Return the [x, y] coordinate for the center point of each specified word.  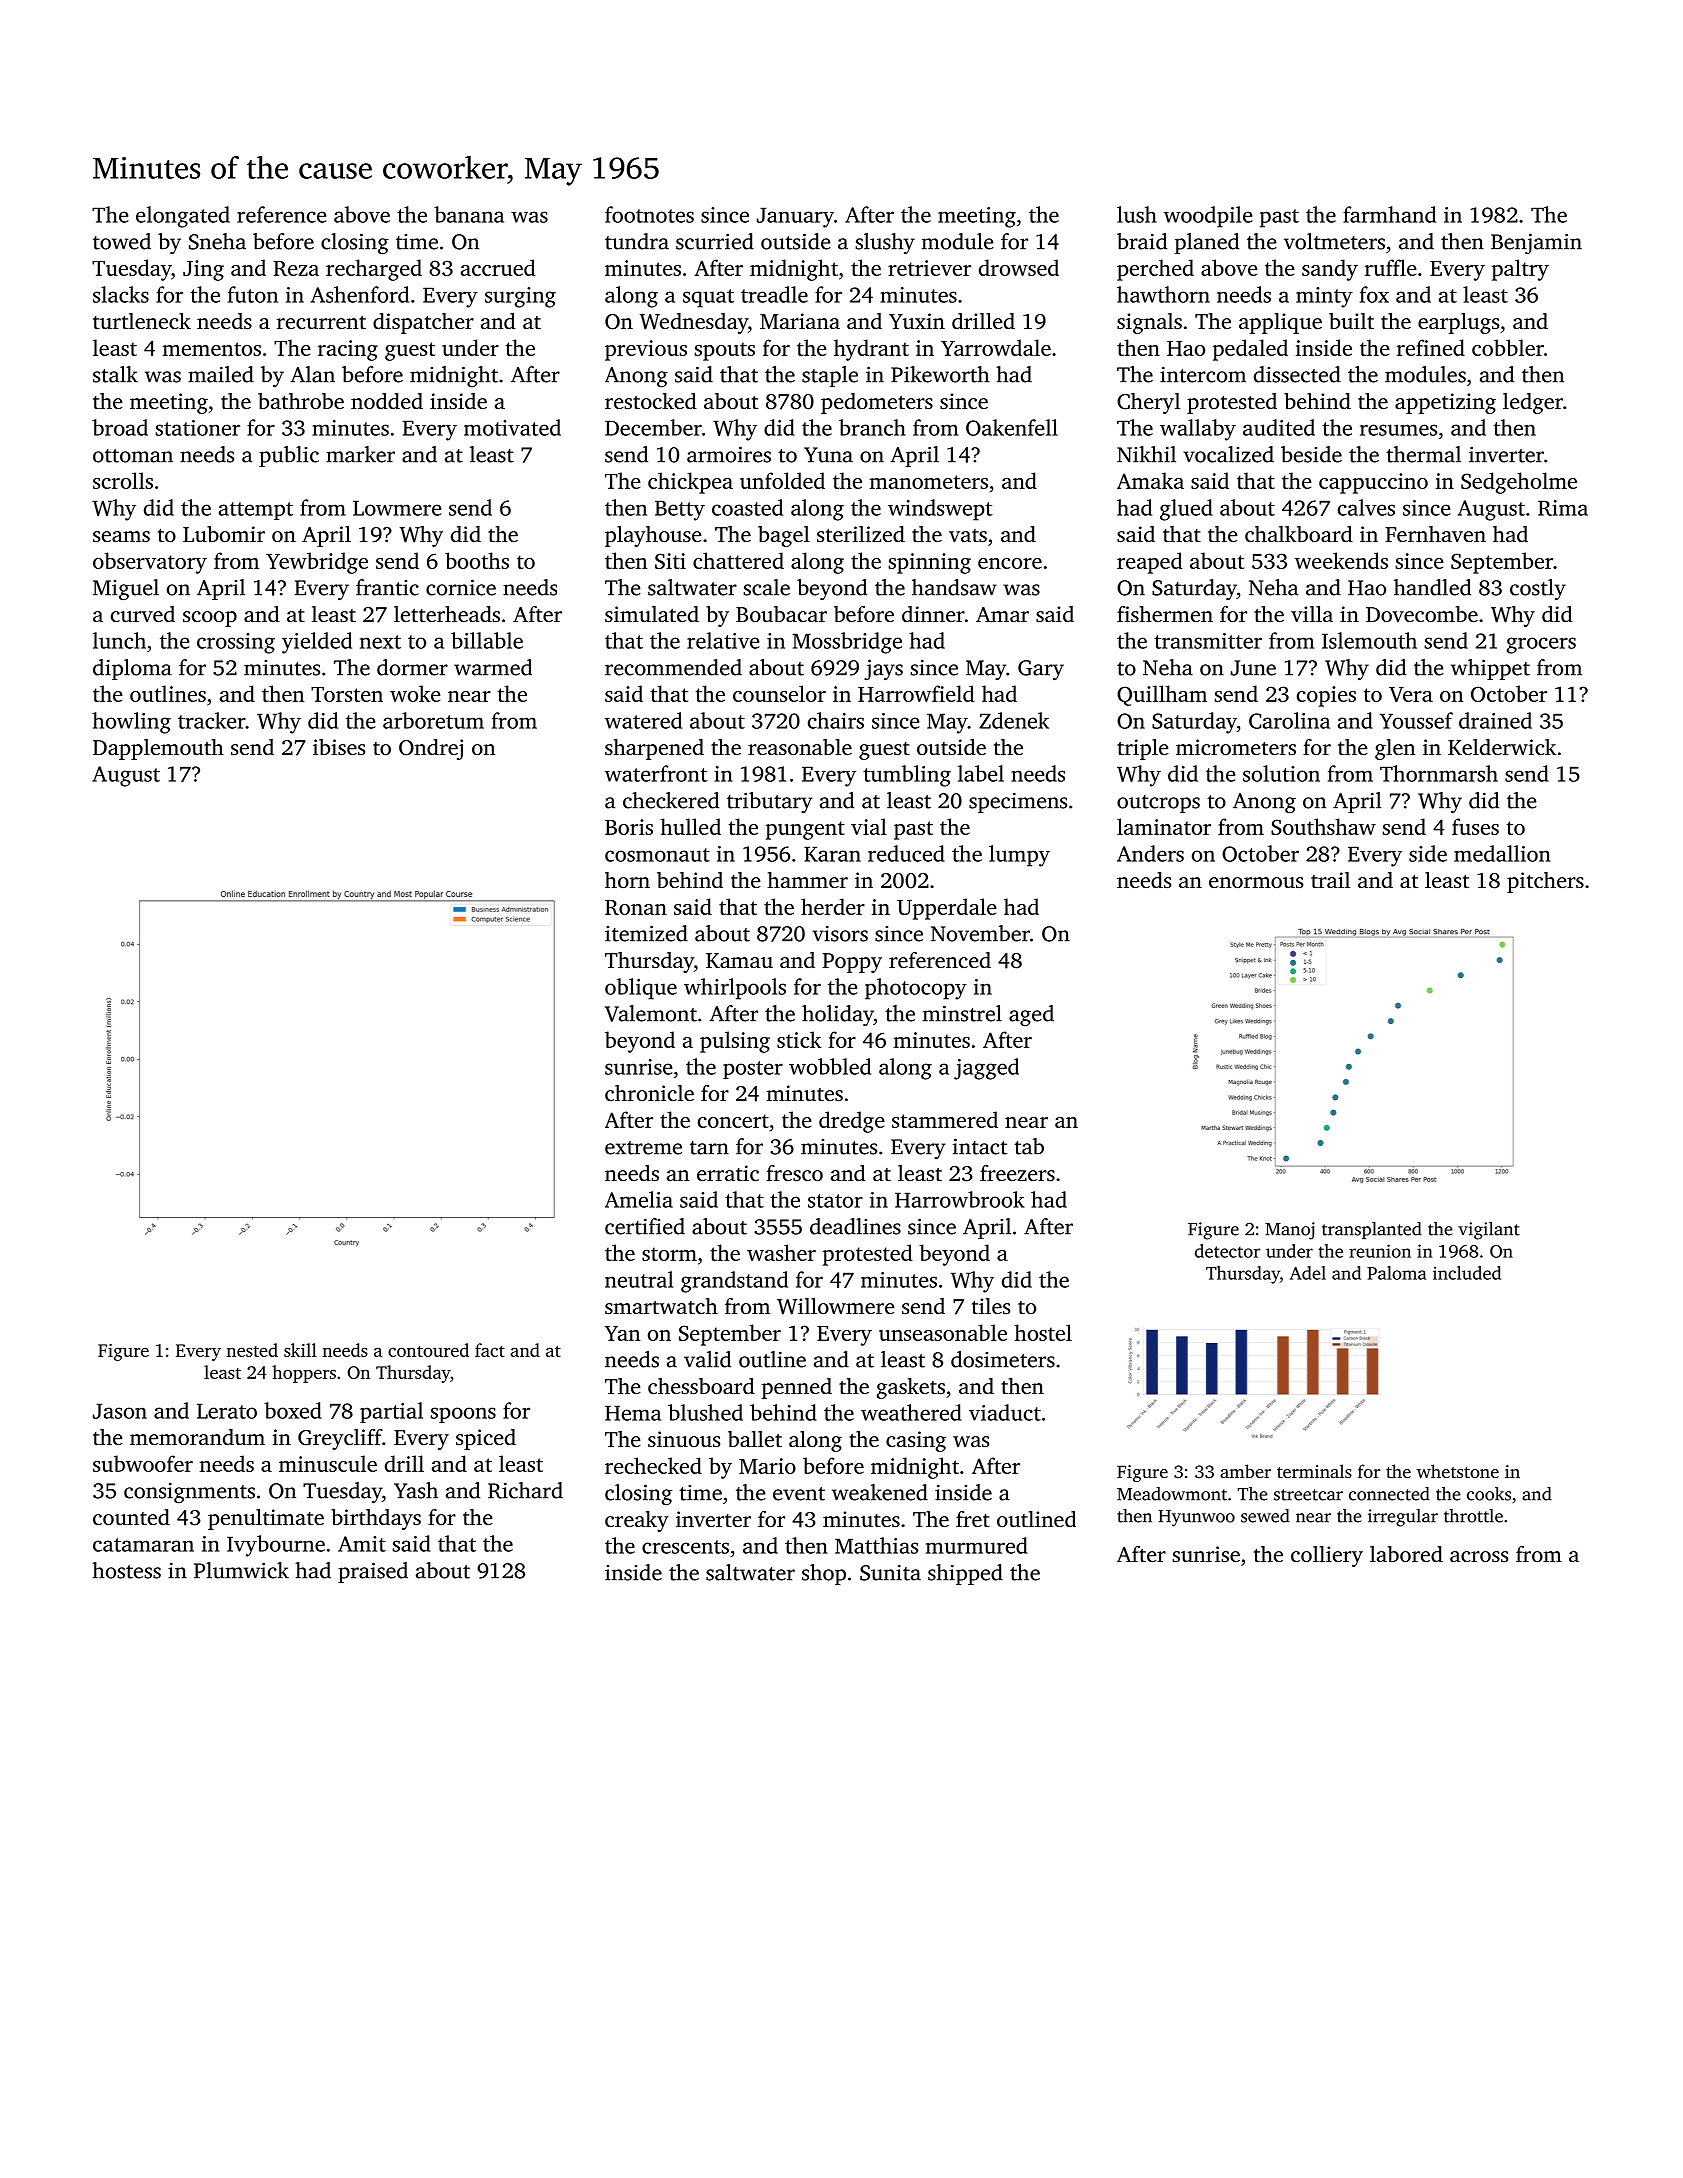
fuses [1475, 826]
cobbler [1508, 347]
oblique [641, 989]
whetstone [1458, 1471]
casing [916, 1441]
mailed [221, 374]
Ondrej [431, 749]
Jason [120, 1411]
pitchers [1545, 882]
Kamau [739, 960]
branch [872, 427]
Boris [629, 827]
